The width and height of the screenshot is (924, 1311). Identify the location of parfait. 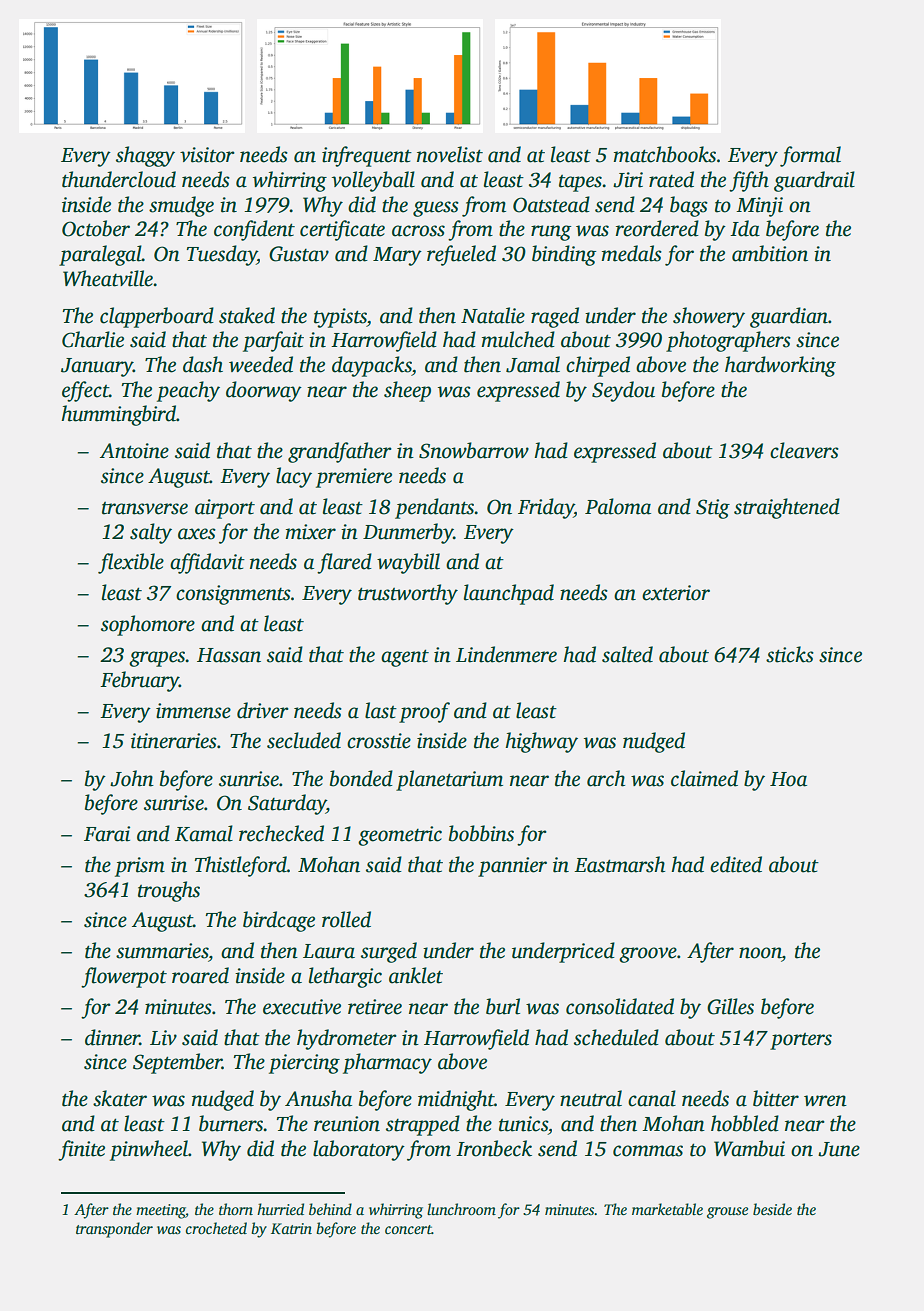
(273, 341).
